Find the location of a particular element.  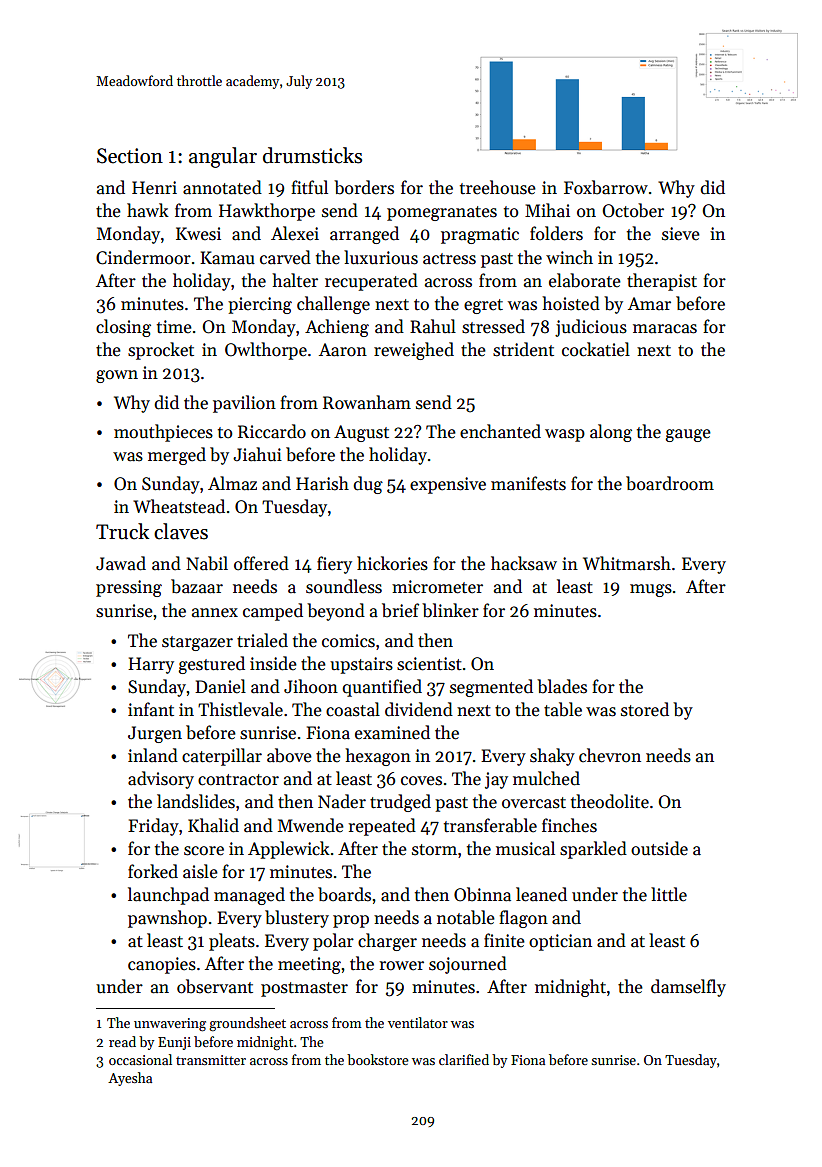

soundless is located at coordinates (344, 586).
